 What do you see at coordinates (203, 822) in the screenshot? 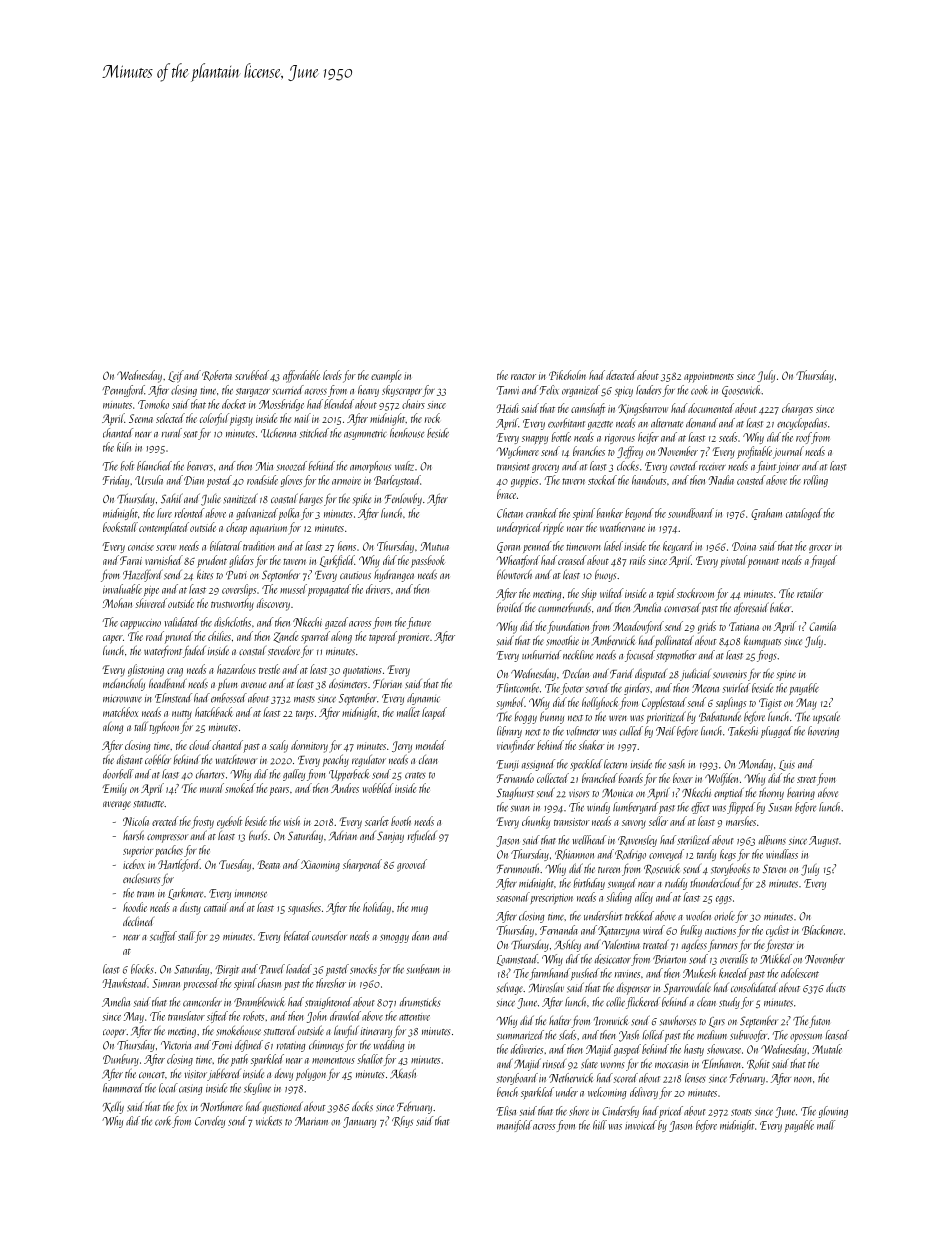
I see `frosty` at bounding box center [203, 822].
